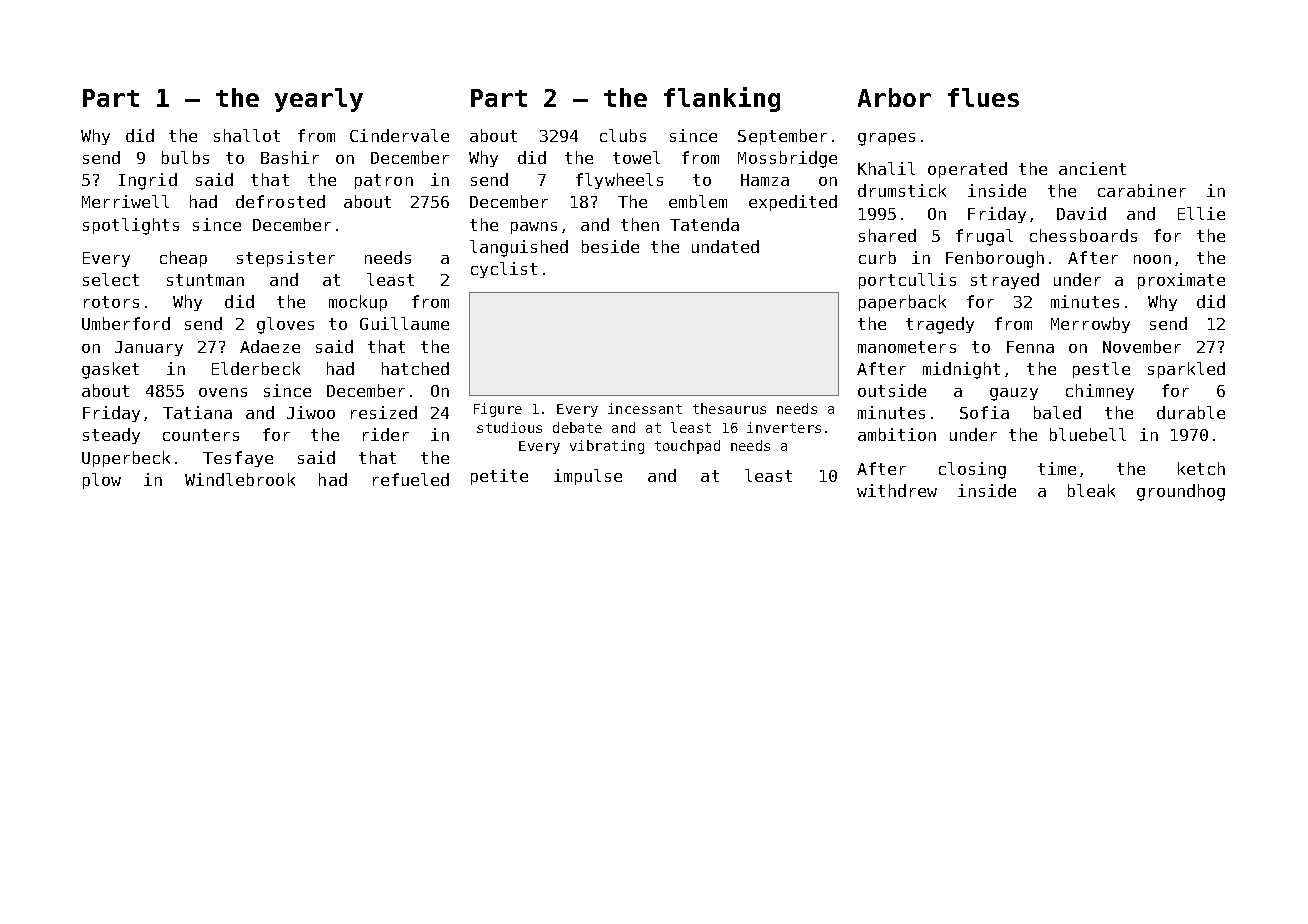 The width and height of the image is (1308, 924). Describe the element at coordinates (1201, 213) in the image. I see `Ellie` at that location.
